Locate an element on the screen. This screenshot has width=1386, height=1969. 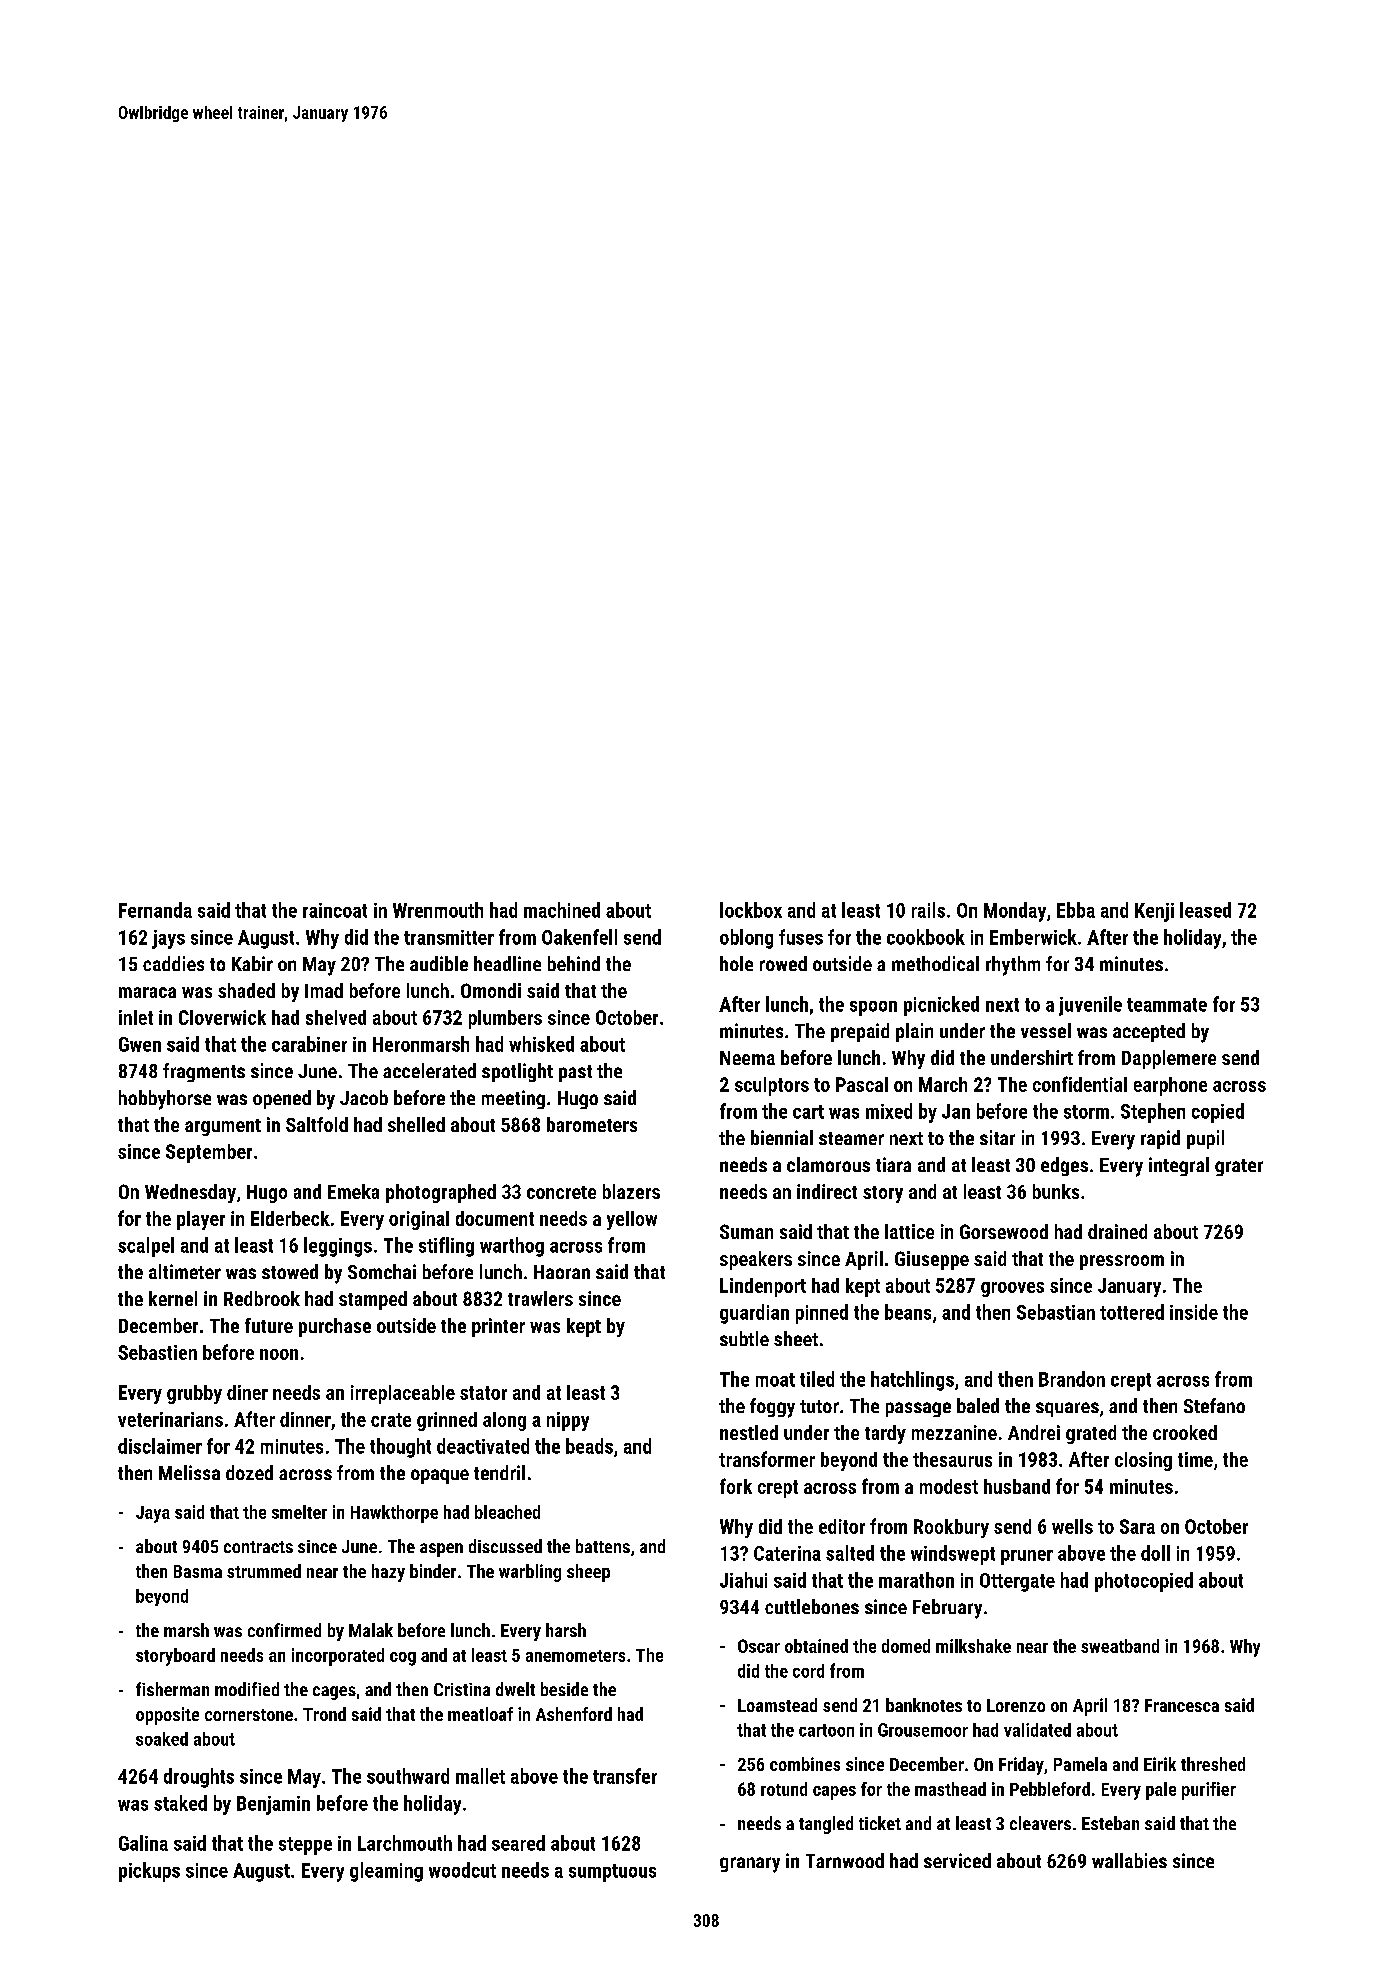
pressroom is located at coordinates (1122, 1262).
